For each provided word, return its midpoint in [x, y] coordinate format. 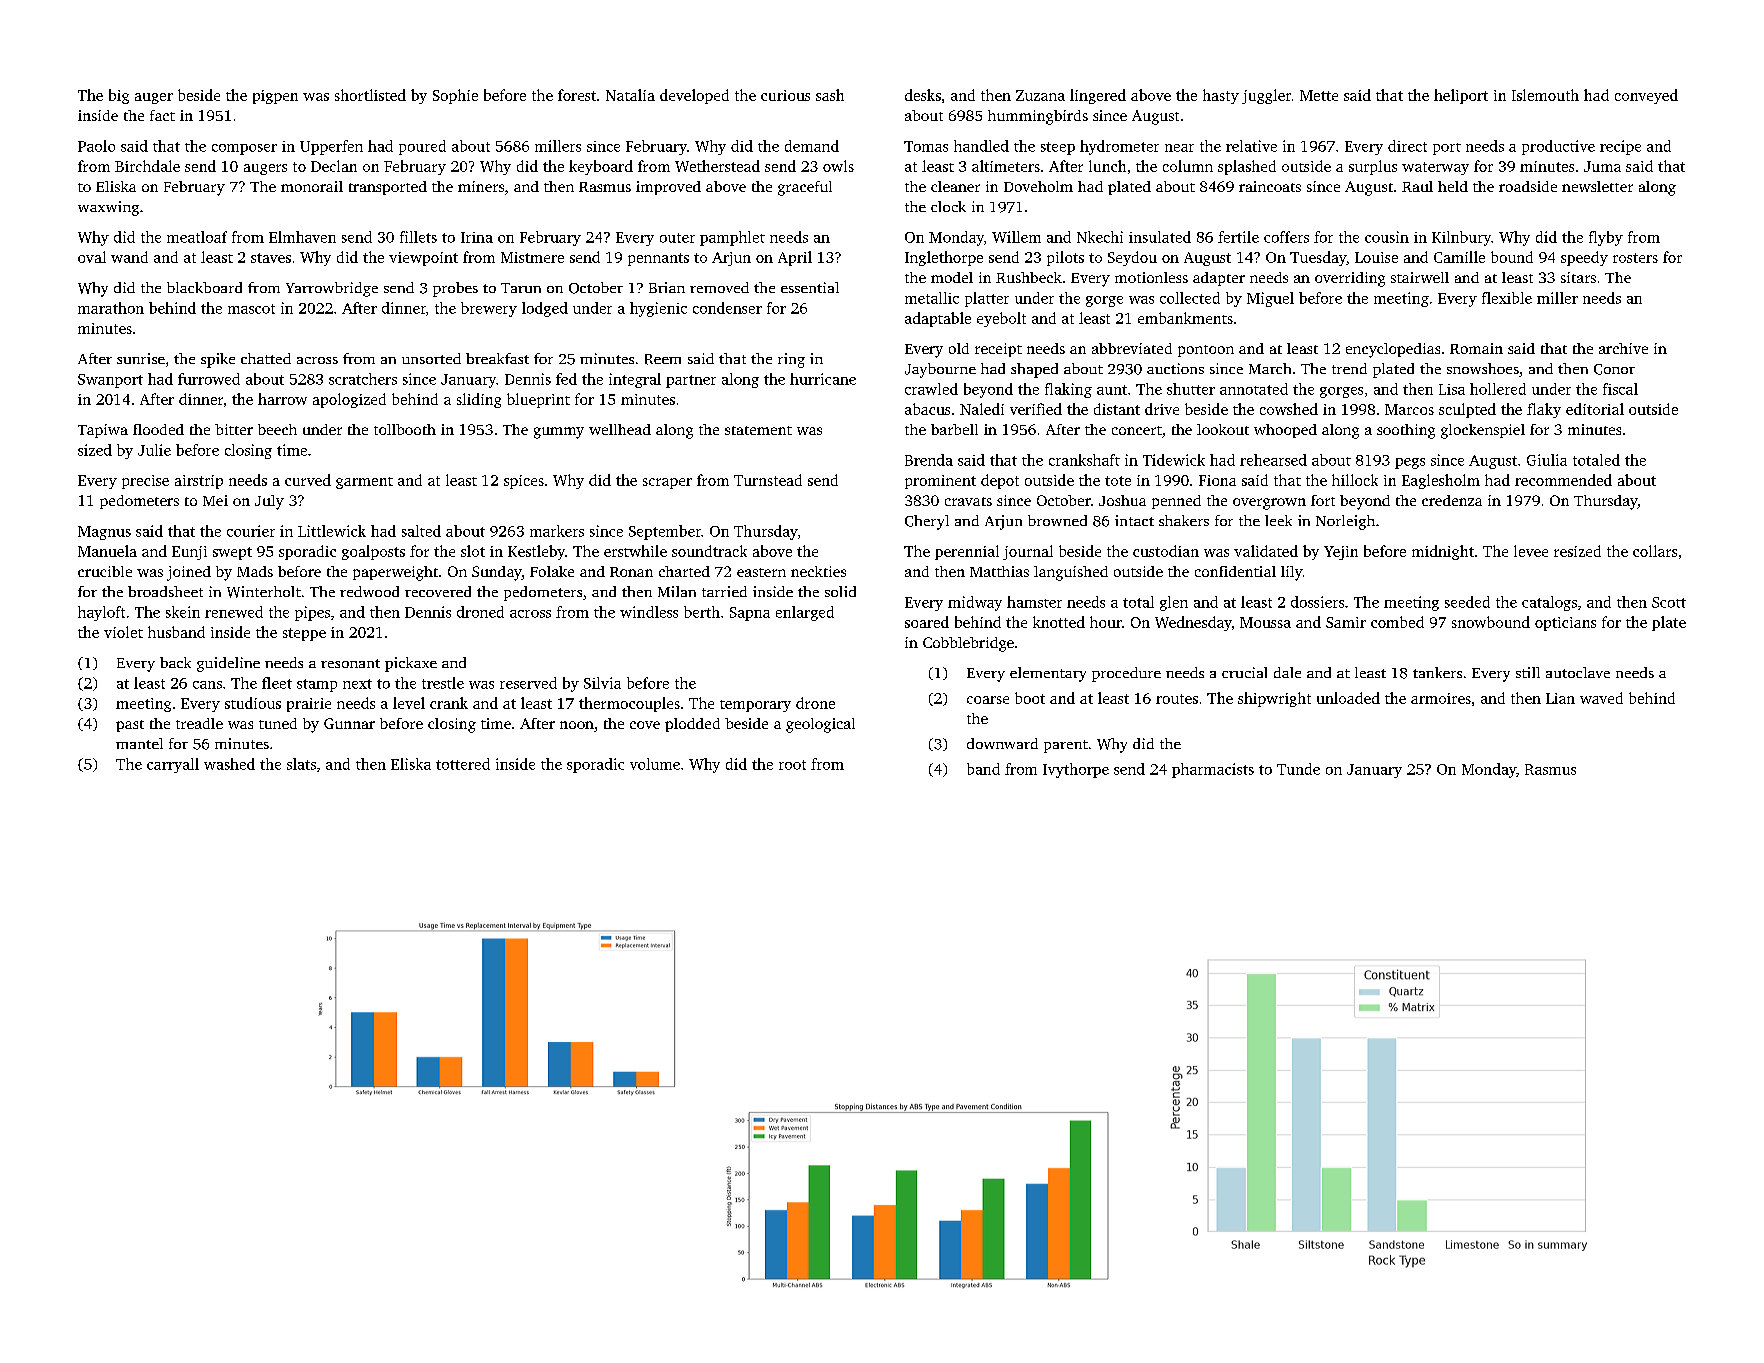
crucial [1244, 672]
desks [923, 95]
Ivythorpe [1076, 770]
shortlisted [370, 95]
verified [1036, 409]
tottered [463, 764]
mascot [251, 309]
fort [1323, 500]
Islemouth [1545, 95]
